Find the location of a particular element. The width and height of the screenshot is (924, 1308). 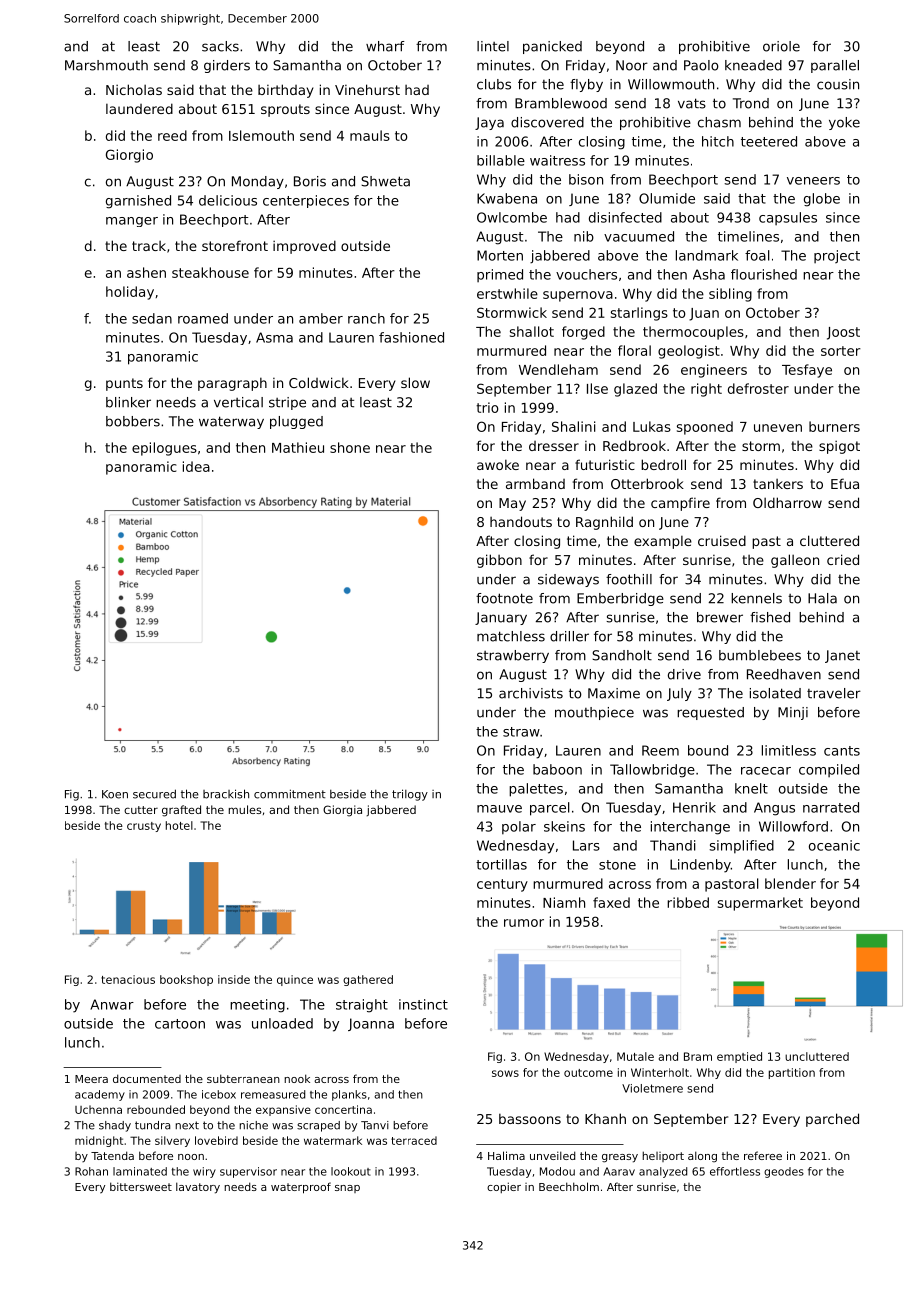

ribbed is located at coordinates (688, 902).
